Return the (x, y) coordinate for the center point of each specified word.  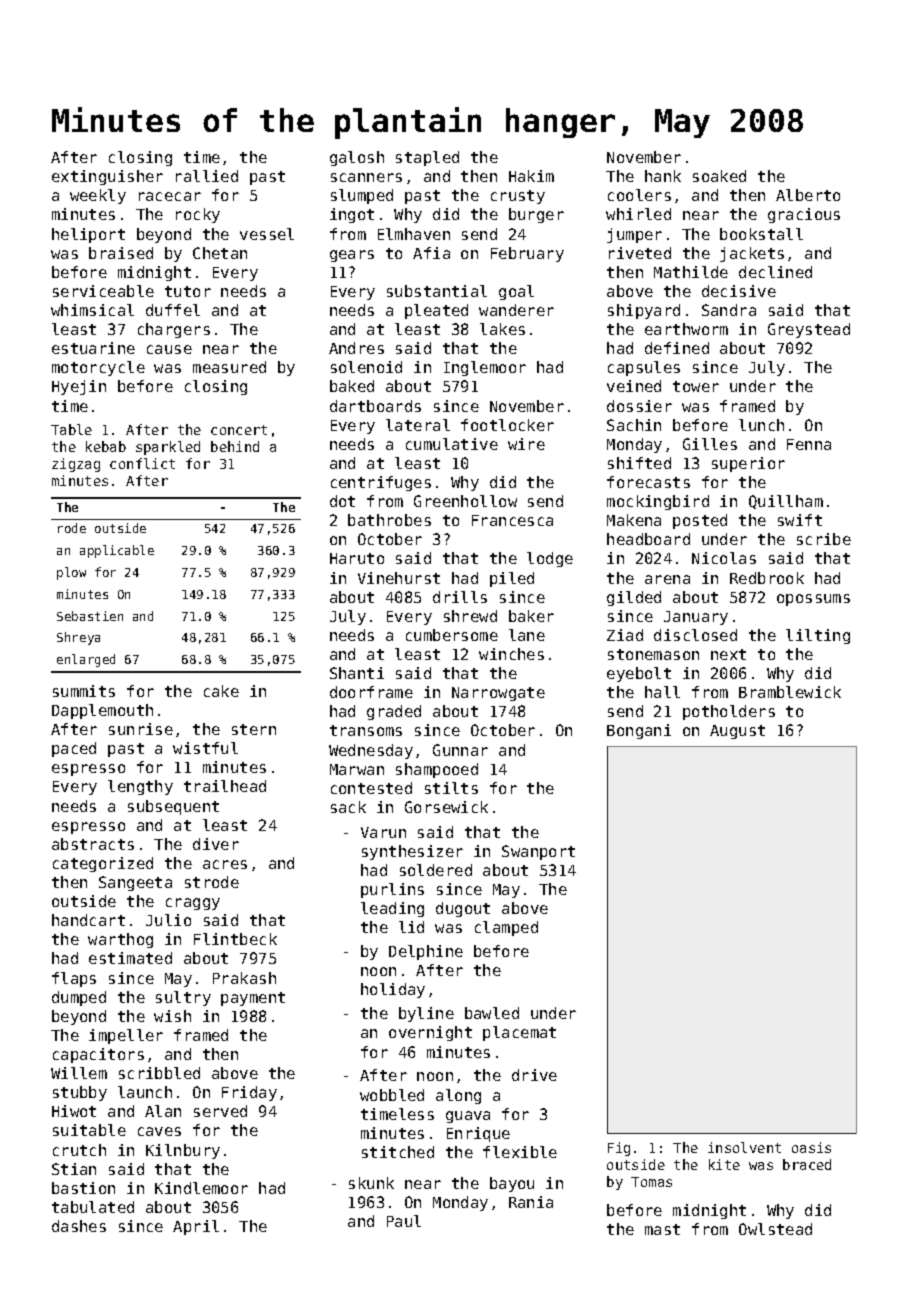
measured (229, 367)
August (737, 732)
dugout (463, 909)
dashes (79, 1226)
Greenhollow (465, 501)
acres (225, 864)
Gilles (710, 444)
